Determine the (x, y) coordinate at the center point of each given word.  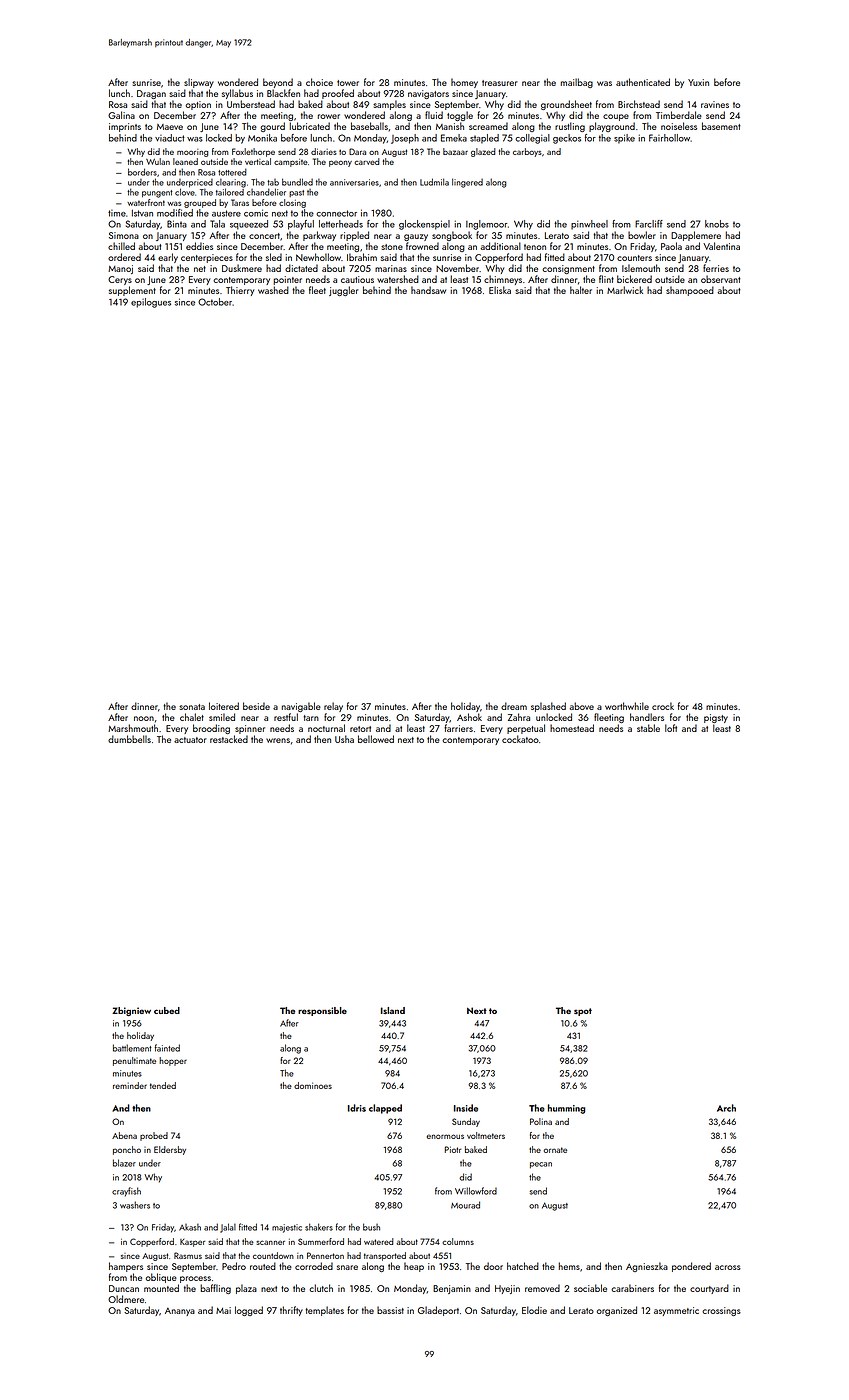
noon (144, 718)
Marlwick (625, 290)
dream (514, 706)
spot (583, 1012)
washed (273, 290)
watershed (398, 279)
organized (616, 1311)
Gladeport (438, 1311)
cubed (167, 1010)
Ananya (180, 1312)
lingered (467, 183)
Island (393, 1010)
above (581, 706)
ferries (716, 268)
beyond (278, 83)
